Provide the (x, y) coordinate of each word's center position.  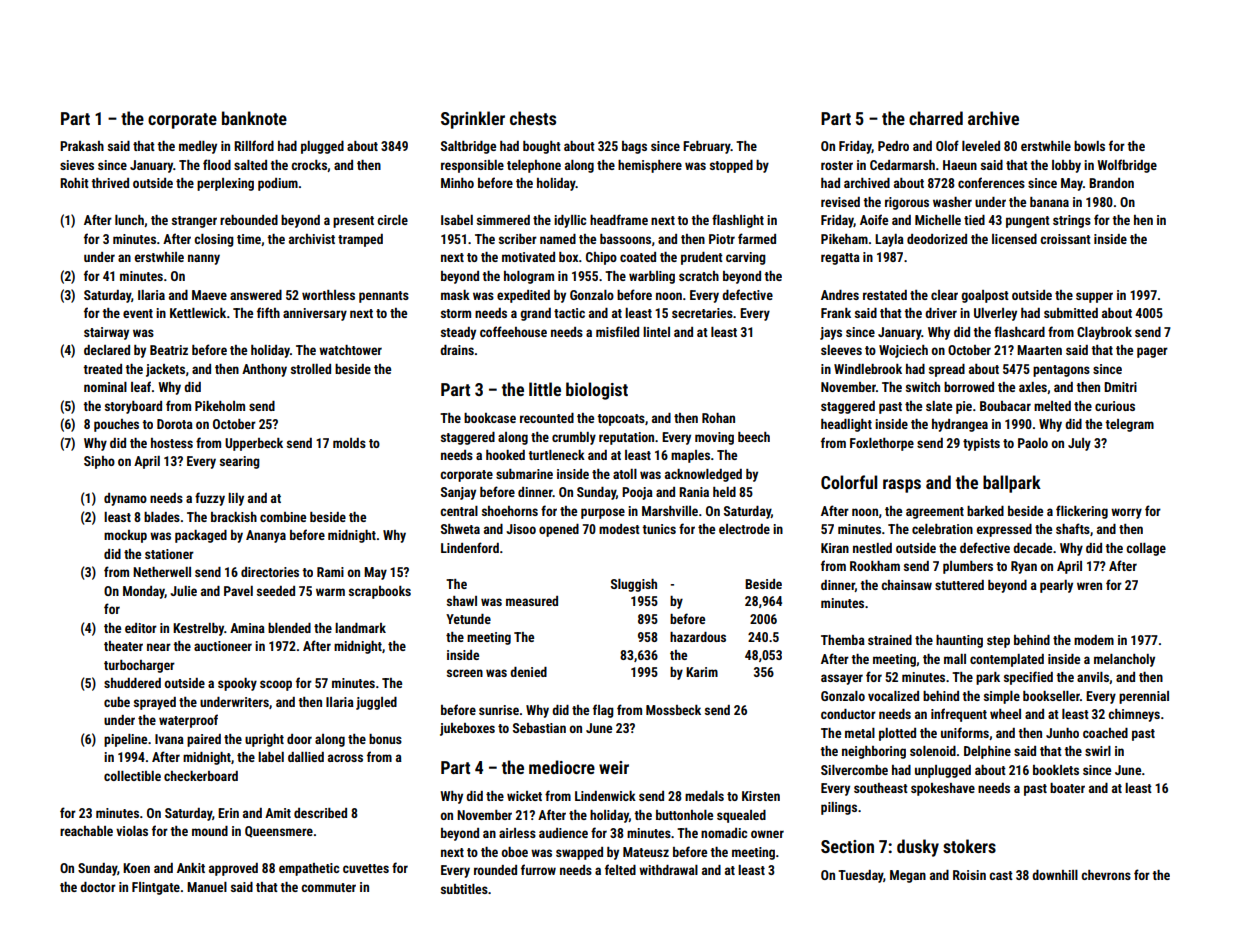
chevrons (1106, 875)
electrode (744, 529)
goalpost (985, 296)
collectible (132, 776)
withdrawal (668, 870)
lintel (656, 332)
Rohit (74, 183)
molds (349, 443)
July (1079, 444)
